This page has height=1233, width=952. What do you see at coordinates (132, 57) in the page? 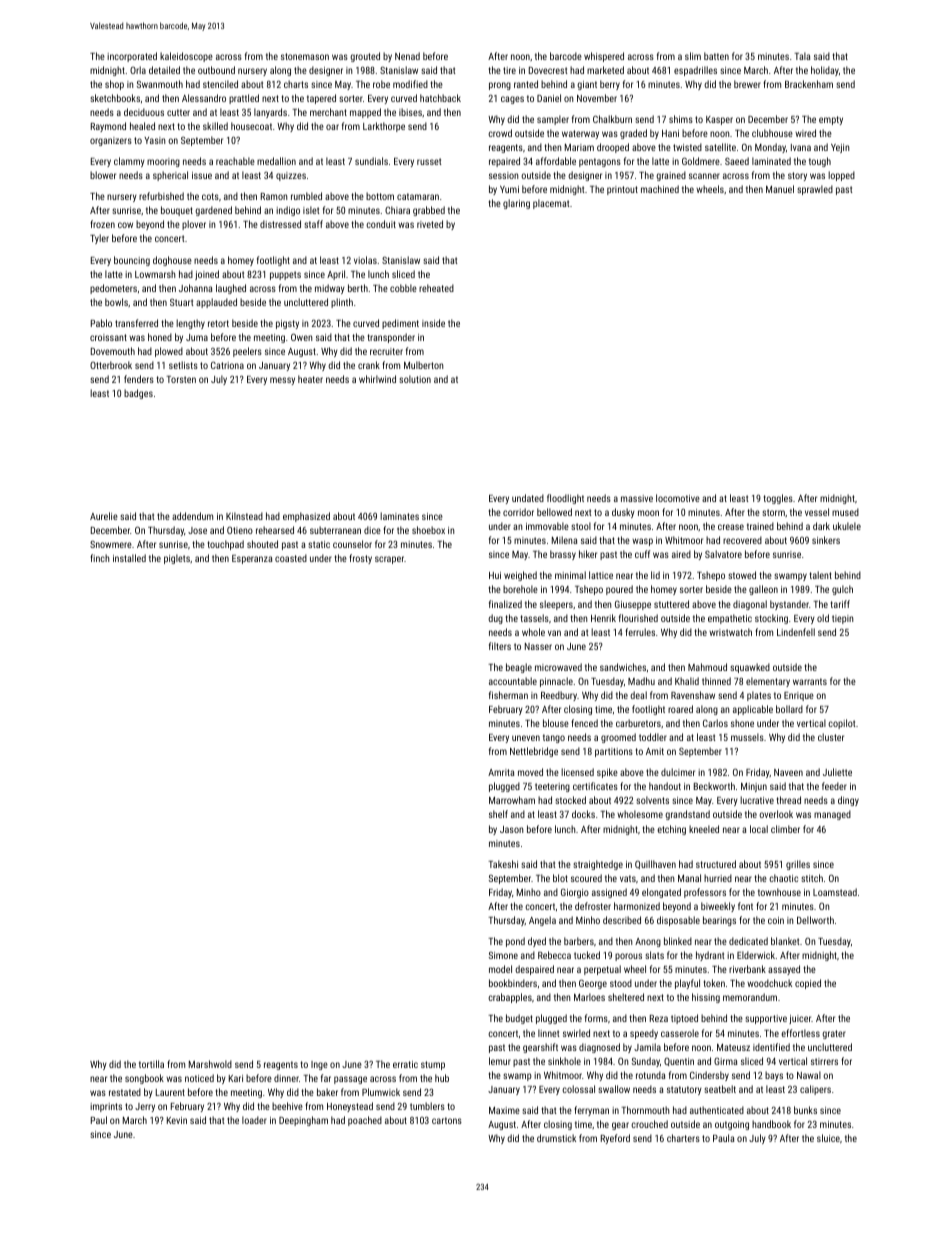
I see `incorporated` at bounding box center [132, 57].
